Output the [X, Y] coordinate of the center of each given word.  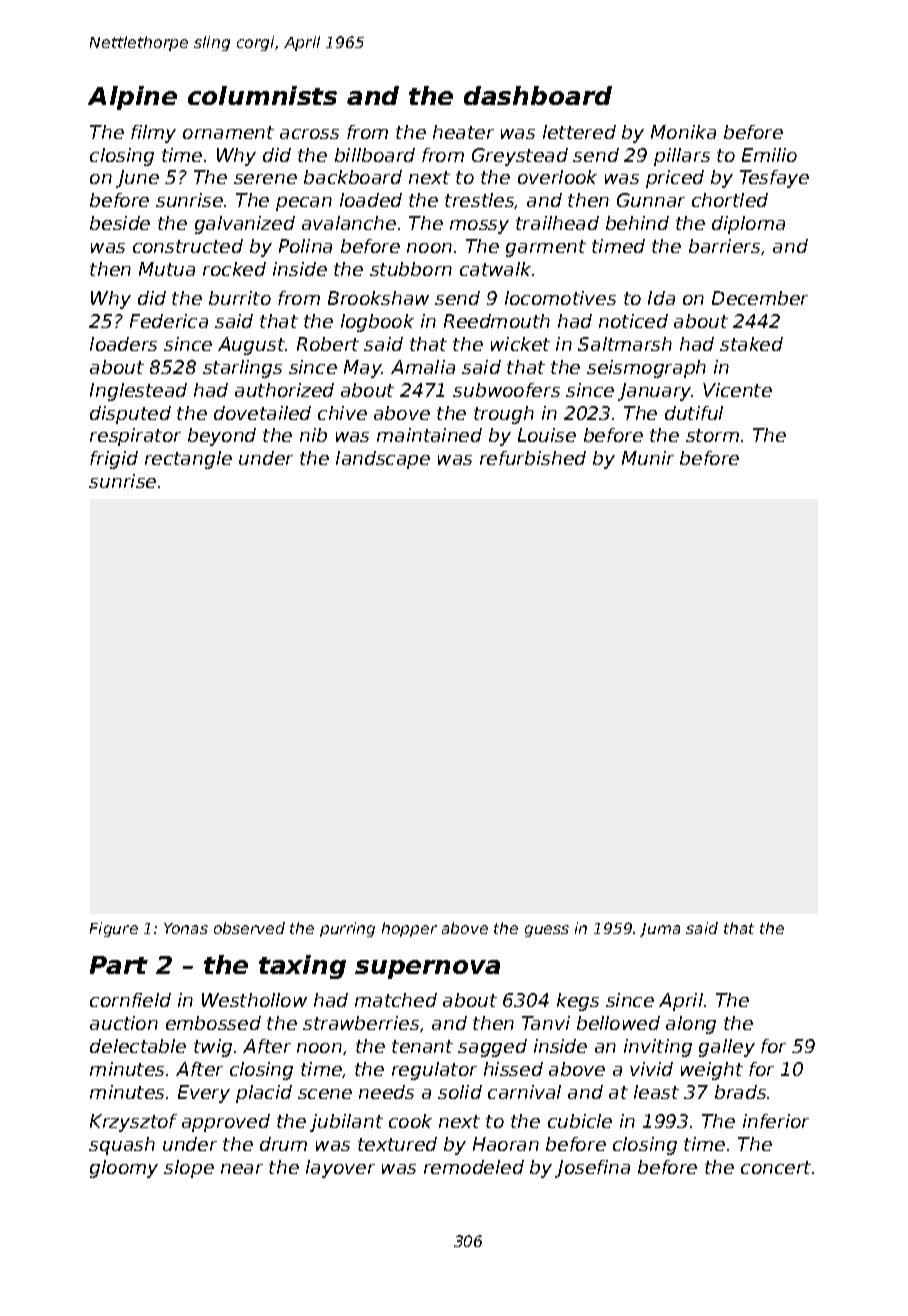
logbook [377, 323]
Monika [683, 132]
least [656, 1092]
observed [249, 928]
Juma [660, 930]
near [242, 1169]
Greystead [520, 157]
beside [120, 223]
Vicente [737, 390]
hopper [409, 929]
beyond [222, 437]
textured [397, 1144]
